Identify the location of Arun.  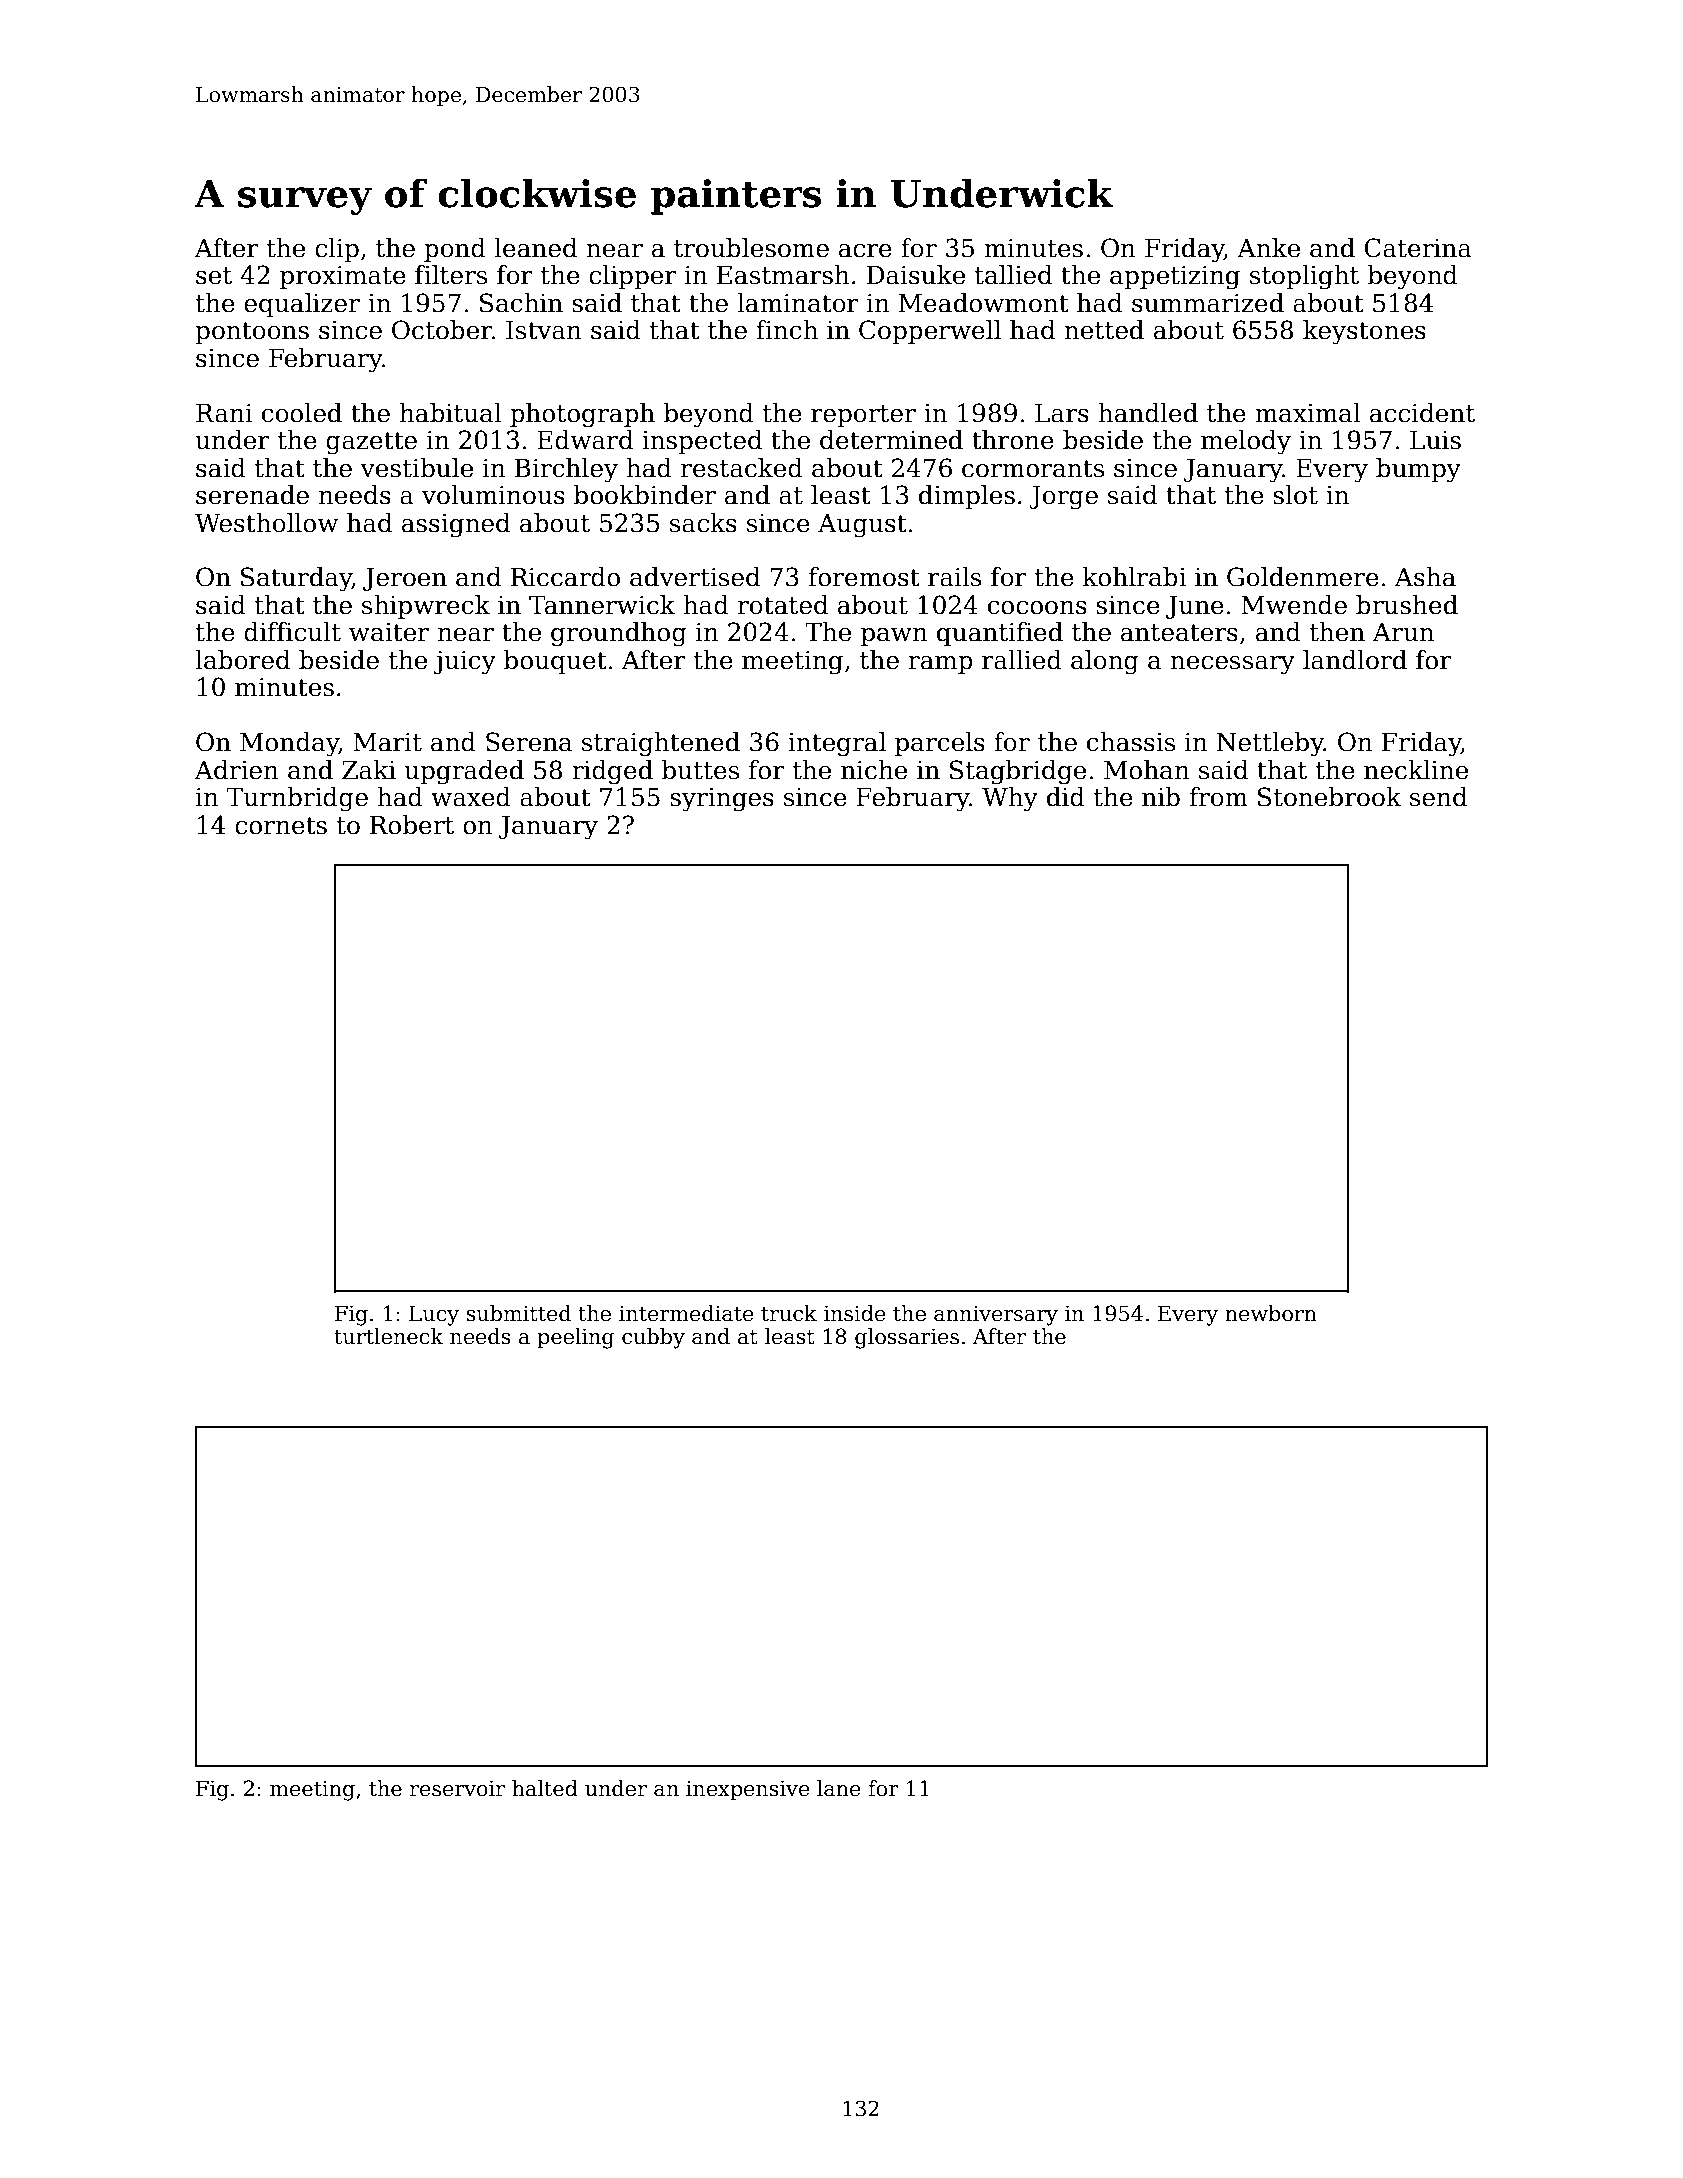
(1403, 632).
